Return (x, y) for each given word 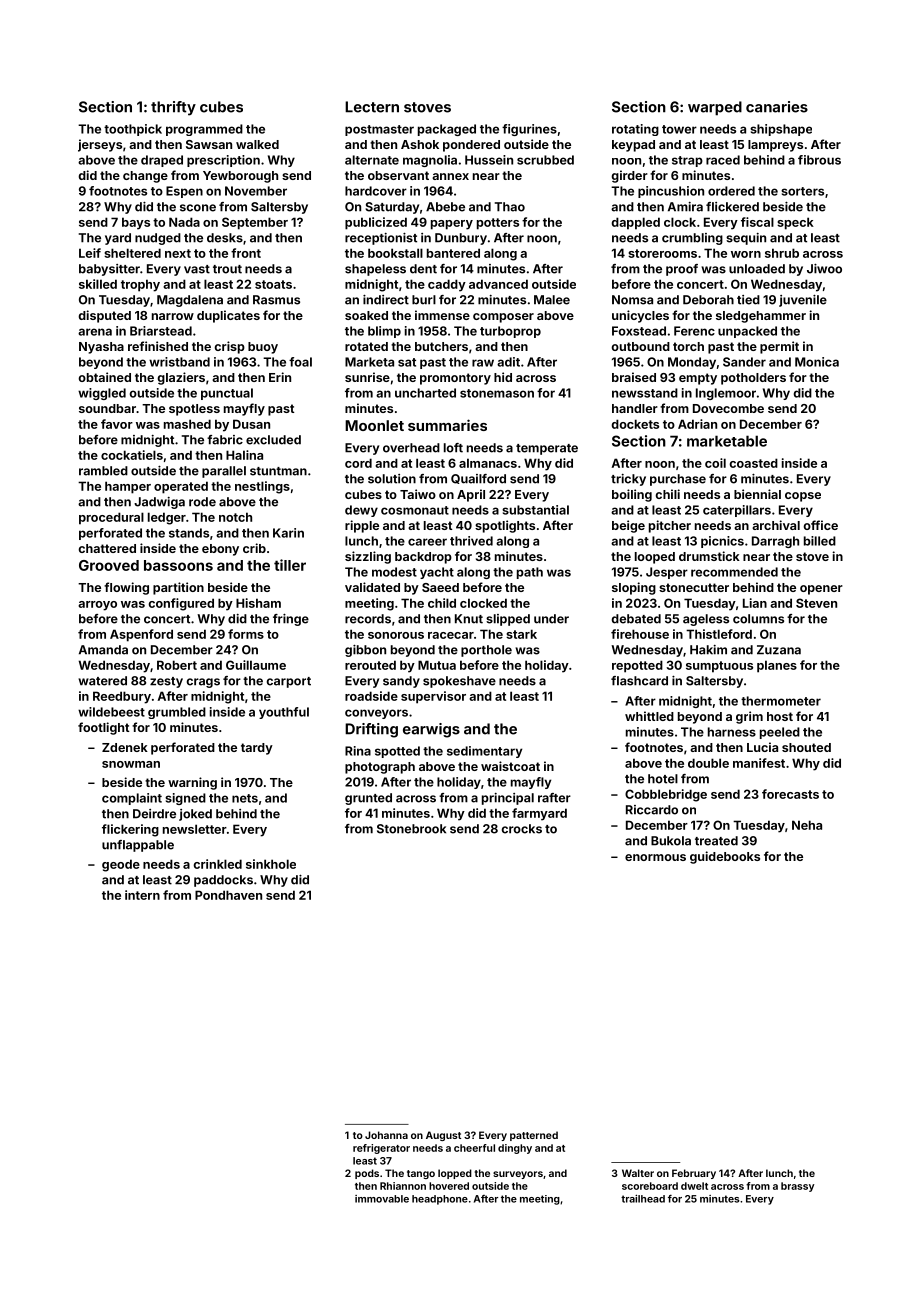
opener (821, 590)
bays (136, 223)
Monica (817, 362)
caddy (447, 285)
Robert (177, 665)
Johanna (386, 1135)
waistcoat (510, 766)
